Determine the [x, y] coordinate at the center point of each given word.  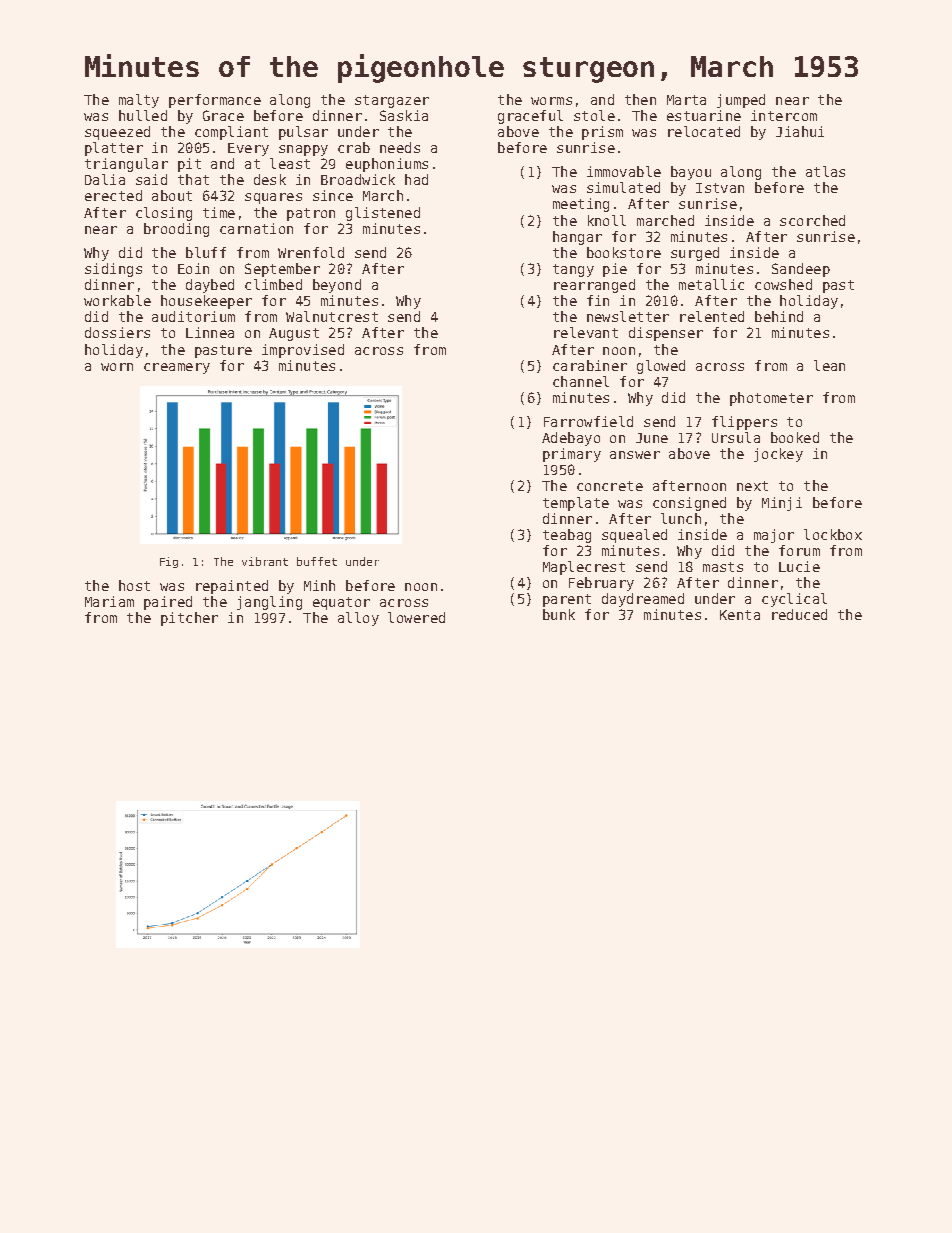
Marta [686, 100]
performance [215, 101]
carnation [256, 228]
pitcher [189, 619]
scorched [812, 220]
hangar [577, 238]
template [576, 504]
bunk [559, 614]
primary [572, 455]
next [752, 486]
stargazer [392, 101]
